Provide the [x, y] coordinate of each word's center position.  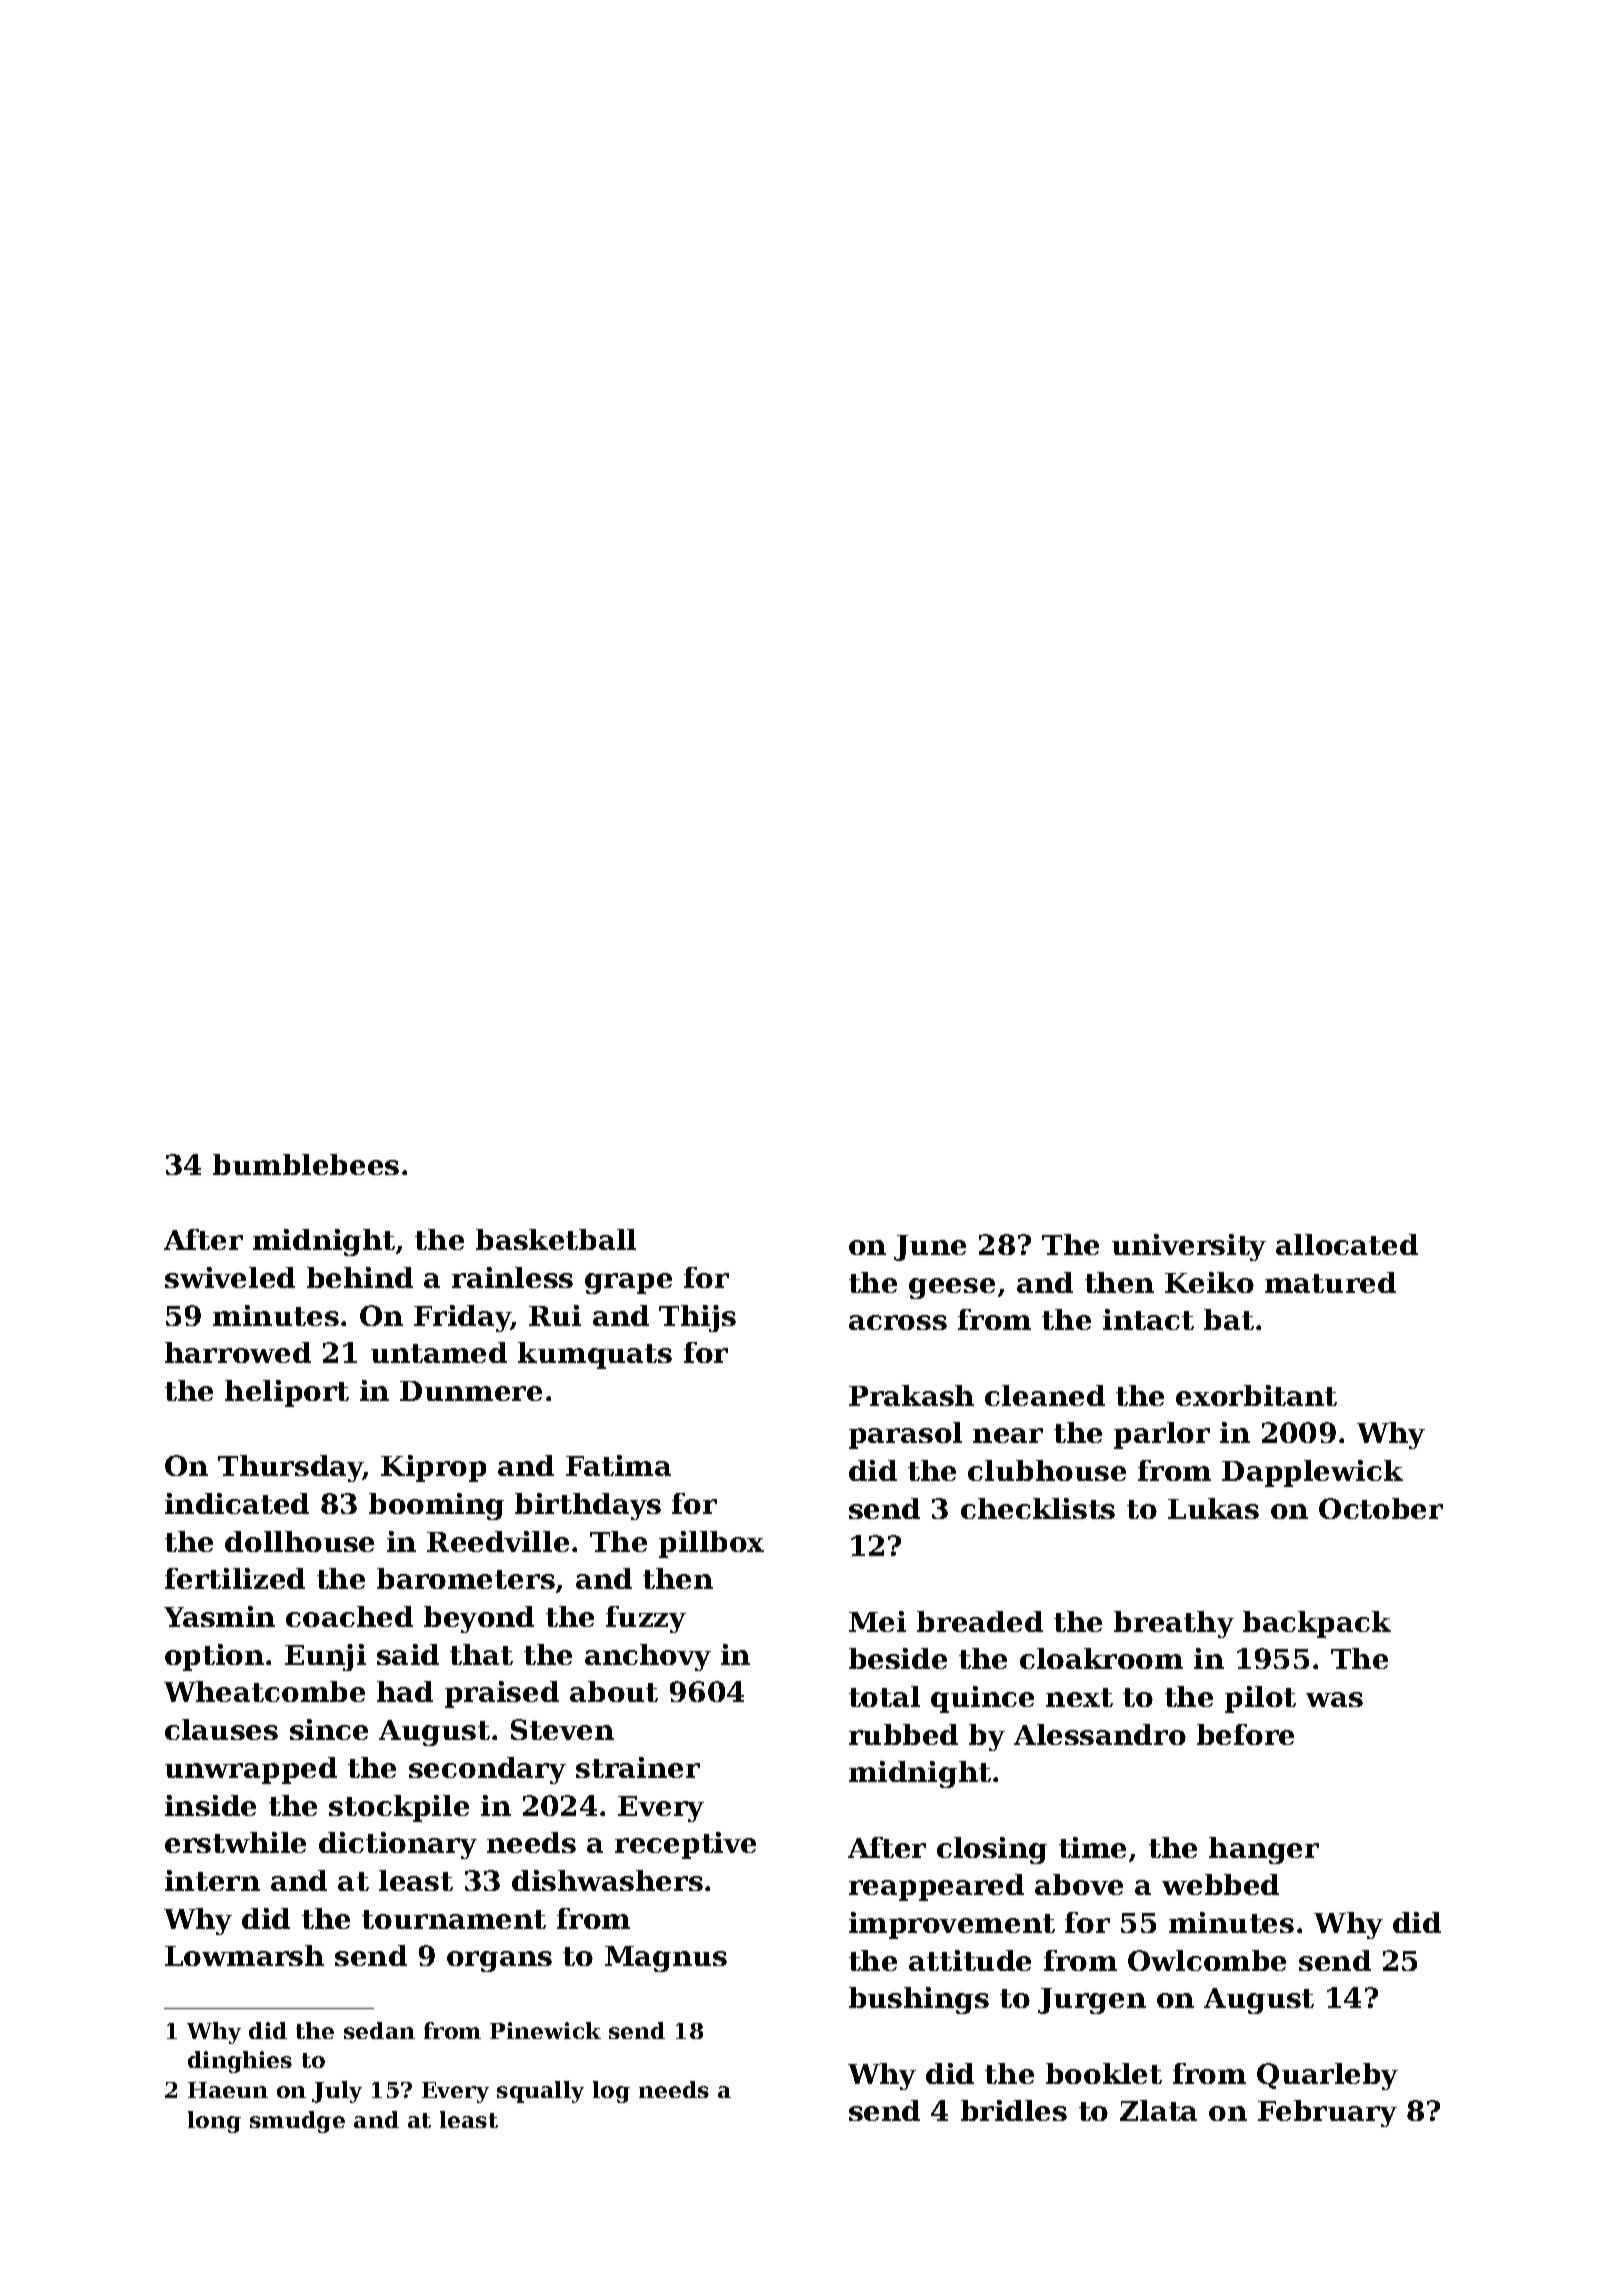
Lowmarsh [244, 1955]
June [930, 1248]
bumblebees [306, 1164]
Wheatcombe [264, 1691]
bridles [1014, 2110]
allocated [1347, 1244]
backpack [1317, 1624]
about [614, 1691]
